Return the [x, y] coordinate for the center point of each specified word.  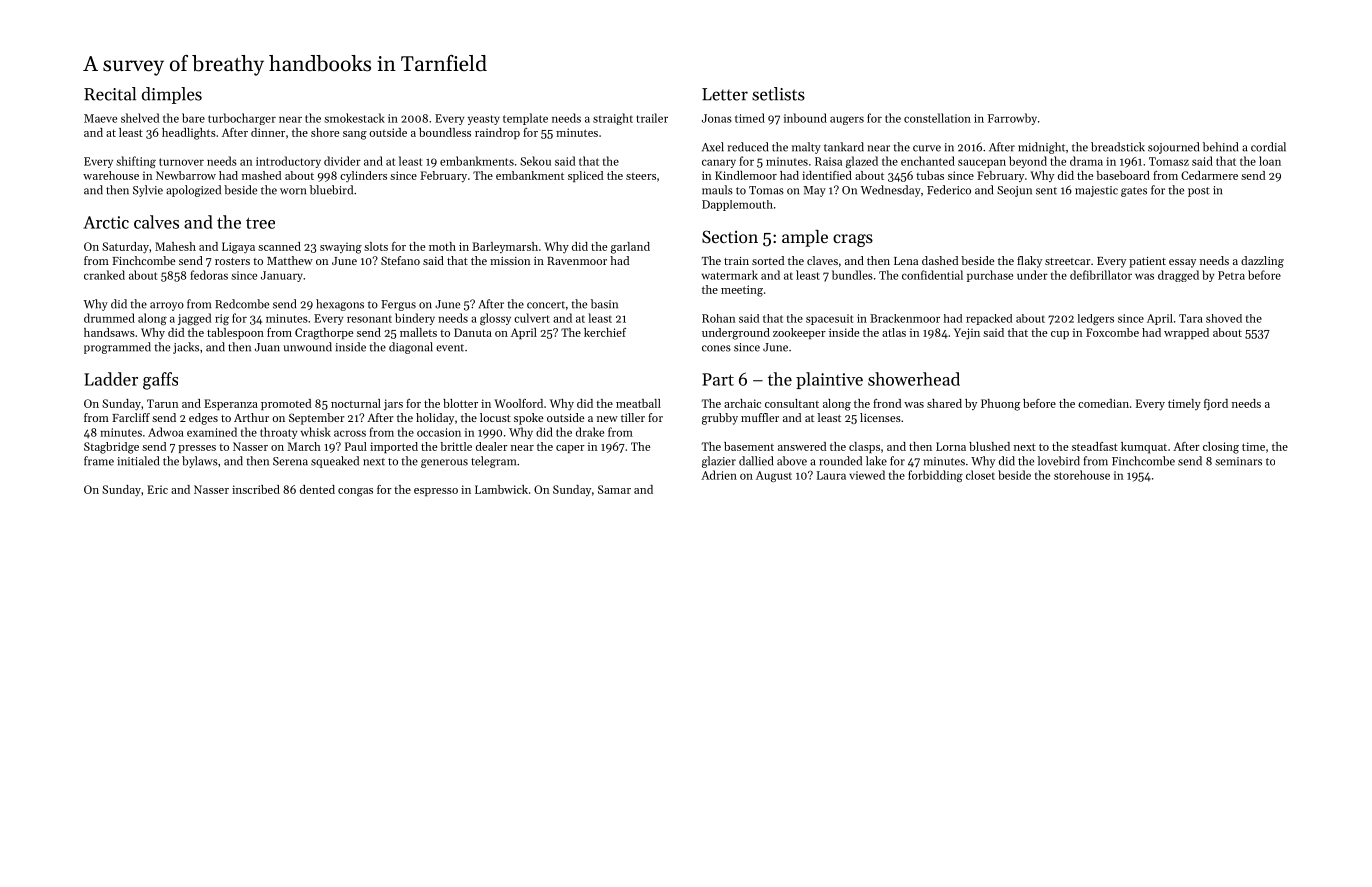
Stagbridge [111, 448]
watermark [729, 275]
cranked [104, 275]
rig [222, 319]
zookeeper [799, 333]
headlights [189, 134]
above [792, 461]
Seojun [1014, 191]
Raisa [828, 161]
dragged [1178, 276]
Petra [1231, 275]
